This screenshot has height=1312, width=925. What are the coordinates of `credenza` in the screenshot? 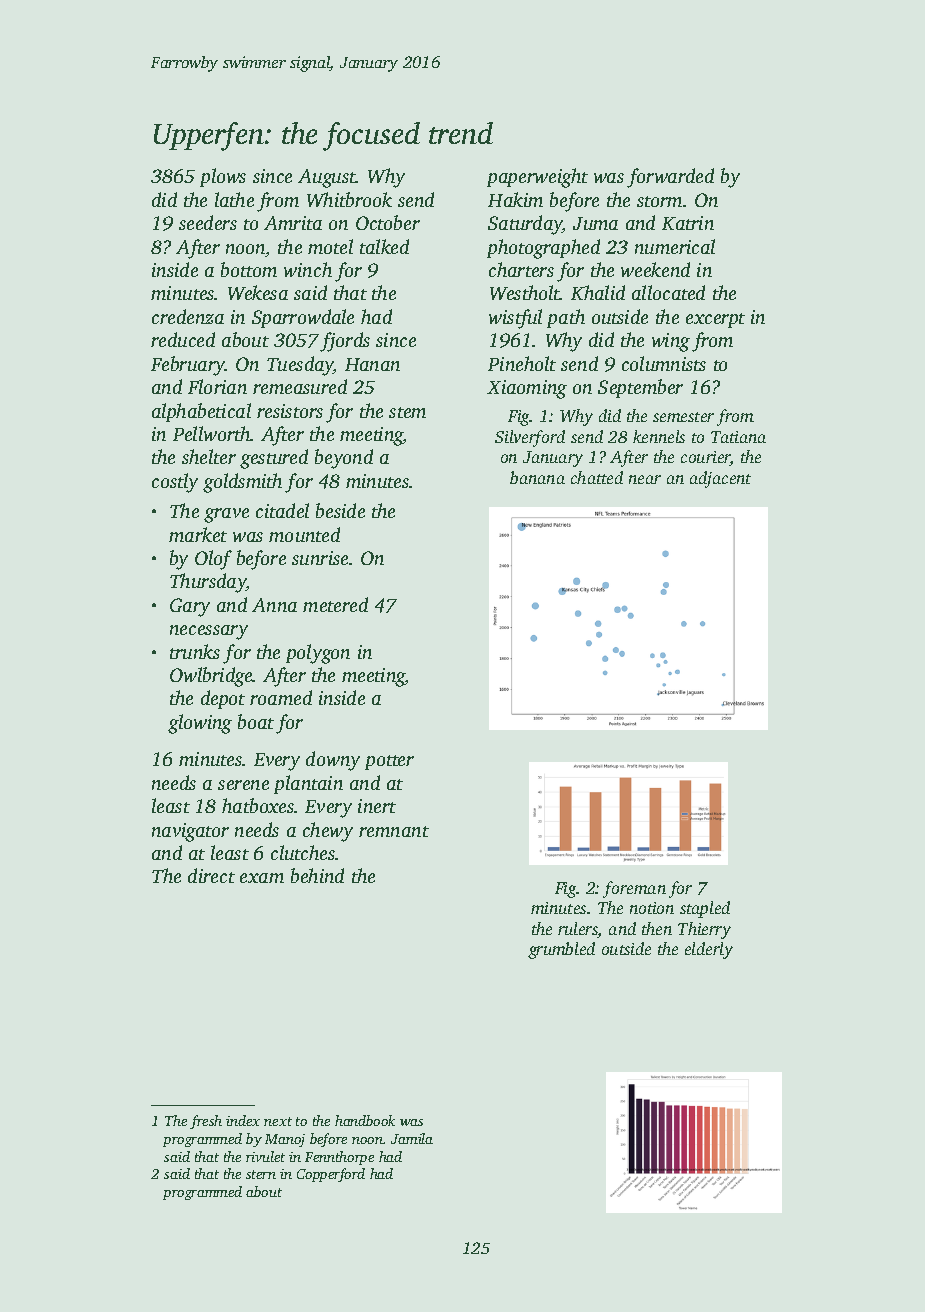 It's located at (188, 316).
